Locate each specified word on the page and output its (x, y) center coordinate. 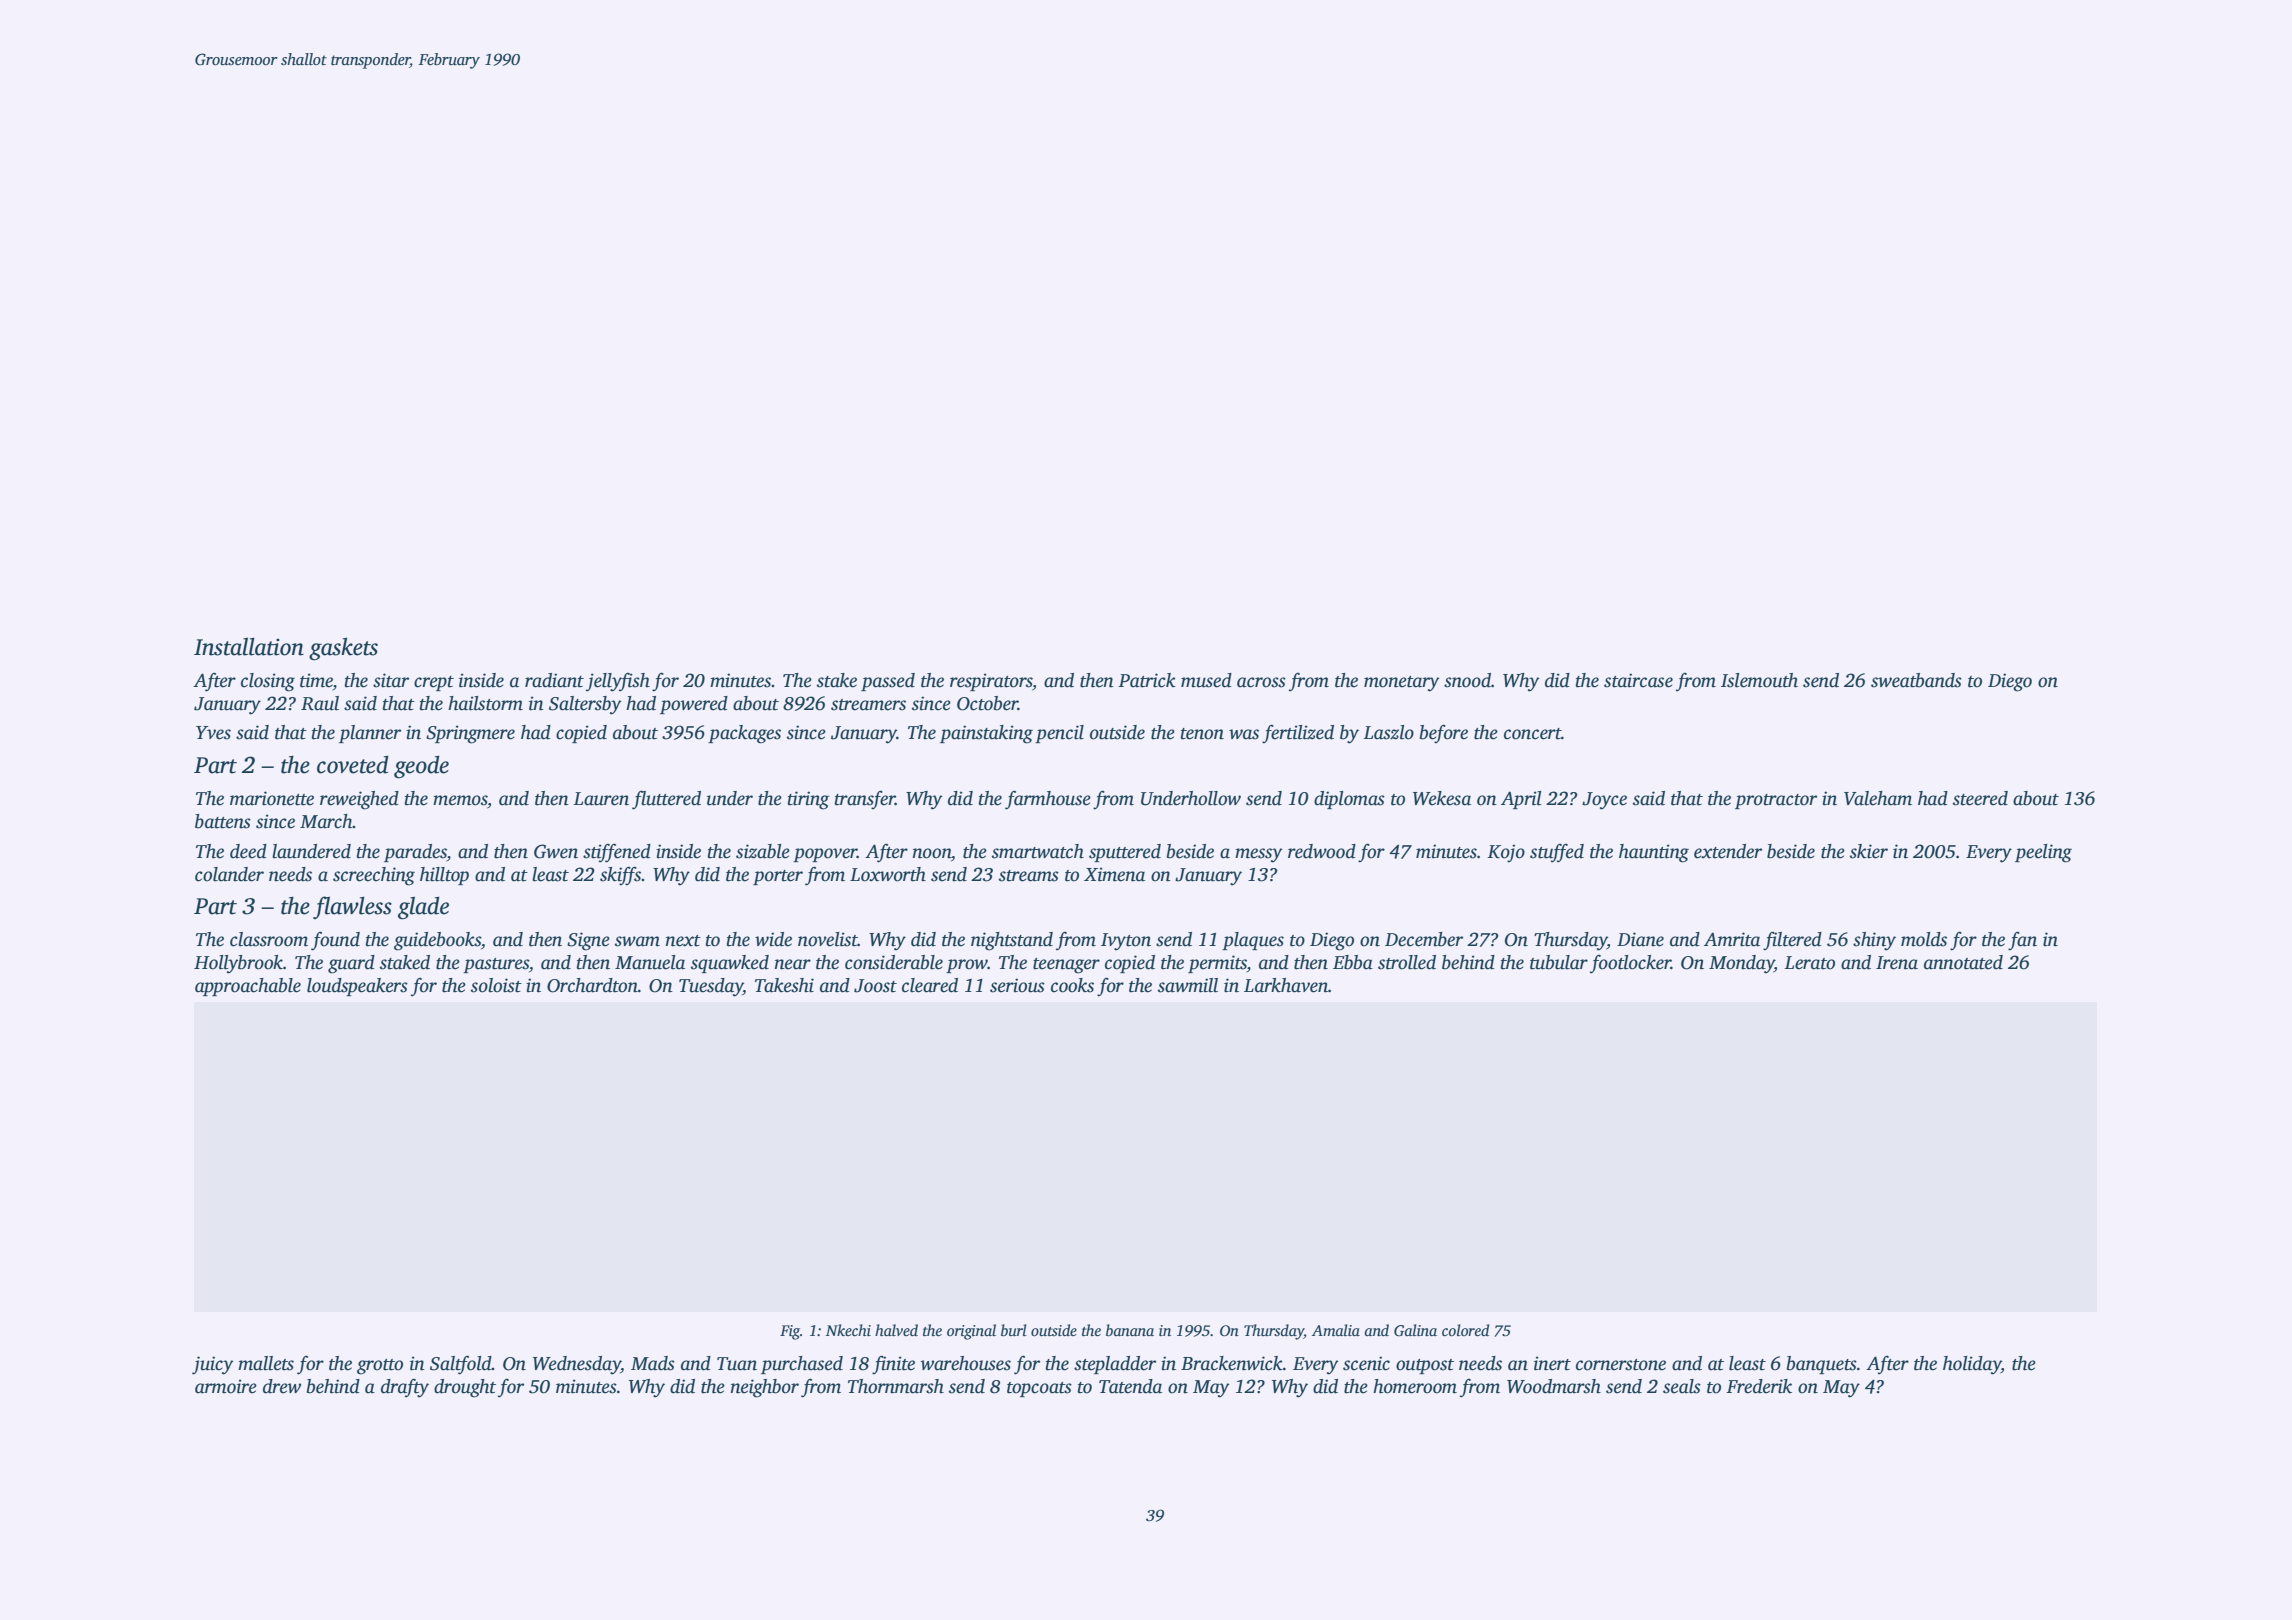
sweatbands (1916, 680)
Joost (875, 986)
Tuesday (711, 987)
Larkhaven (1286, 985)
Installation (249, 647)
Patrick (1147, 680)
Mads (653, 1363)
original (971, 1332)
